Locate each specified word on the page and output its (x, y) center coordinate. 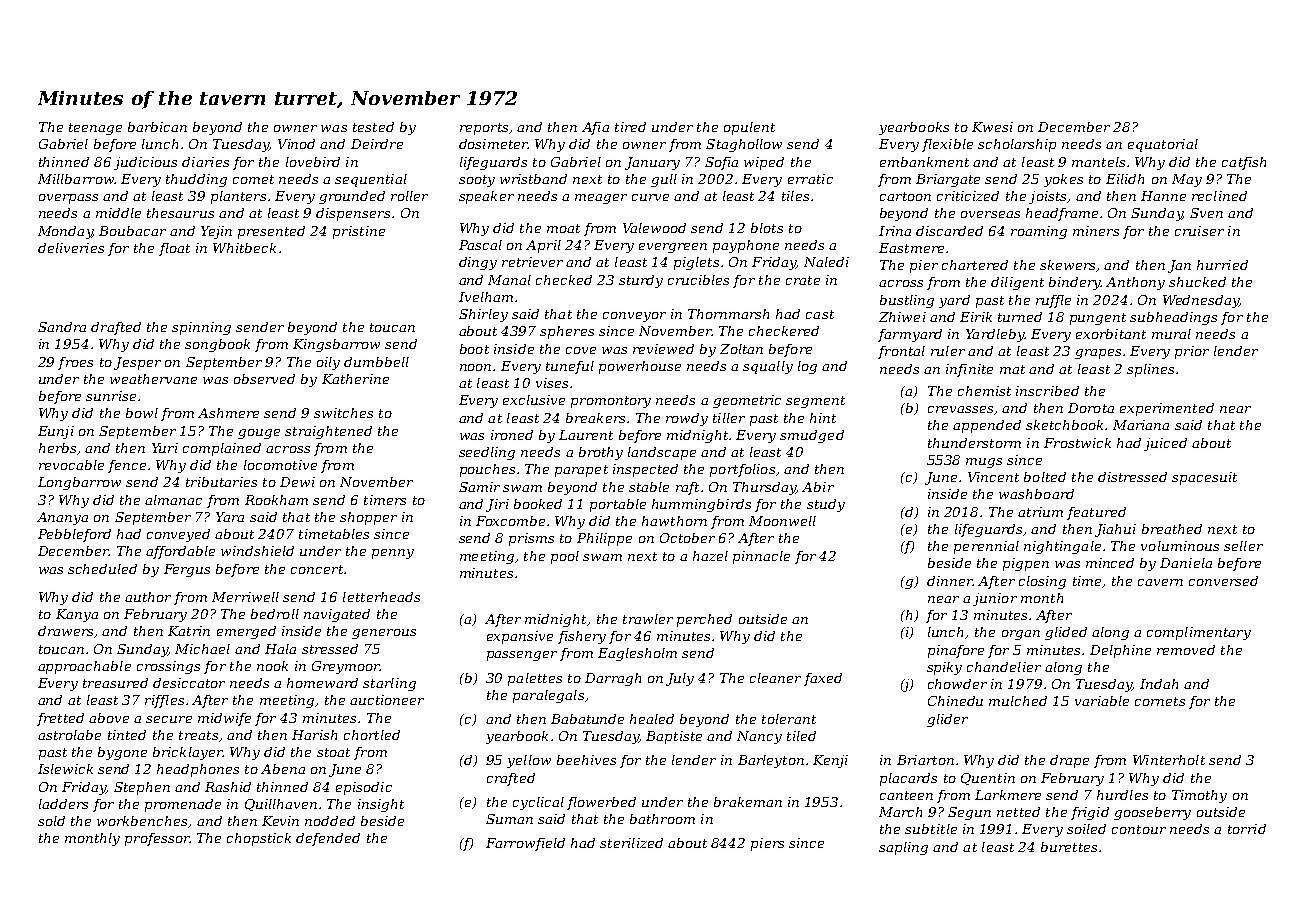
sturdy (641, 281)
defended (328, 839)
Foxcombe (510, 521)
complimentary (1199, 633)
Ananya (62, 518)
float (174, 249)
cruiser (1199, 231)
